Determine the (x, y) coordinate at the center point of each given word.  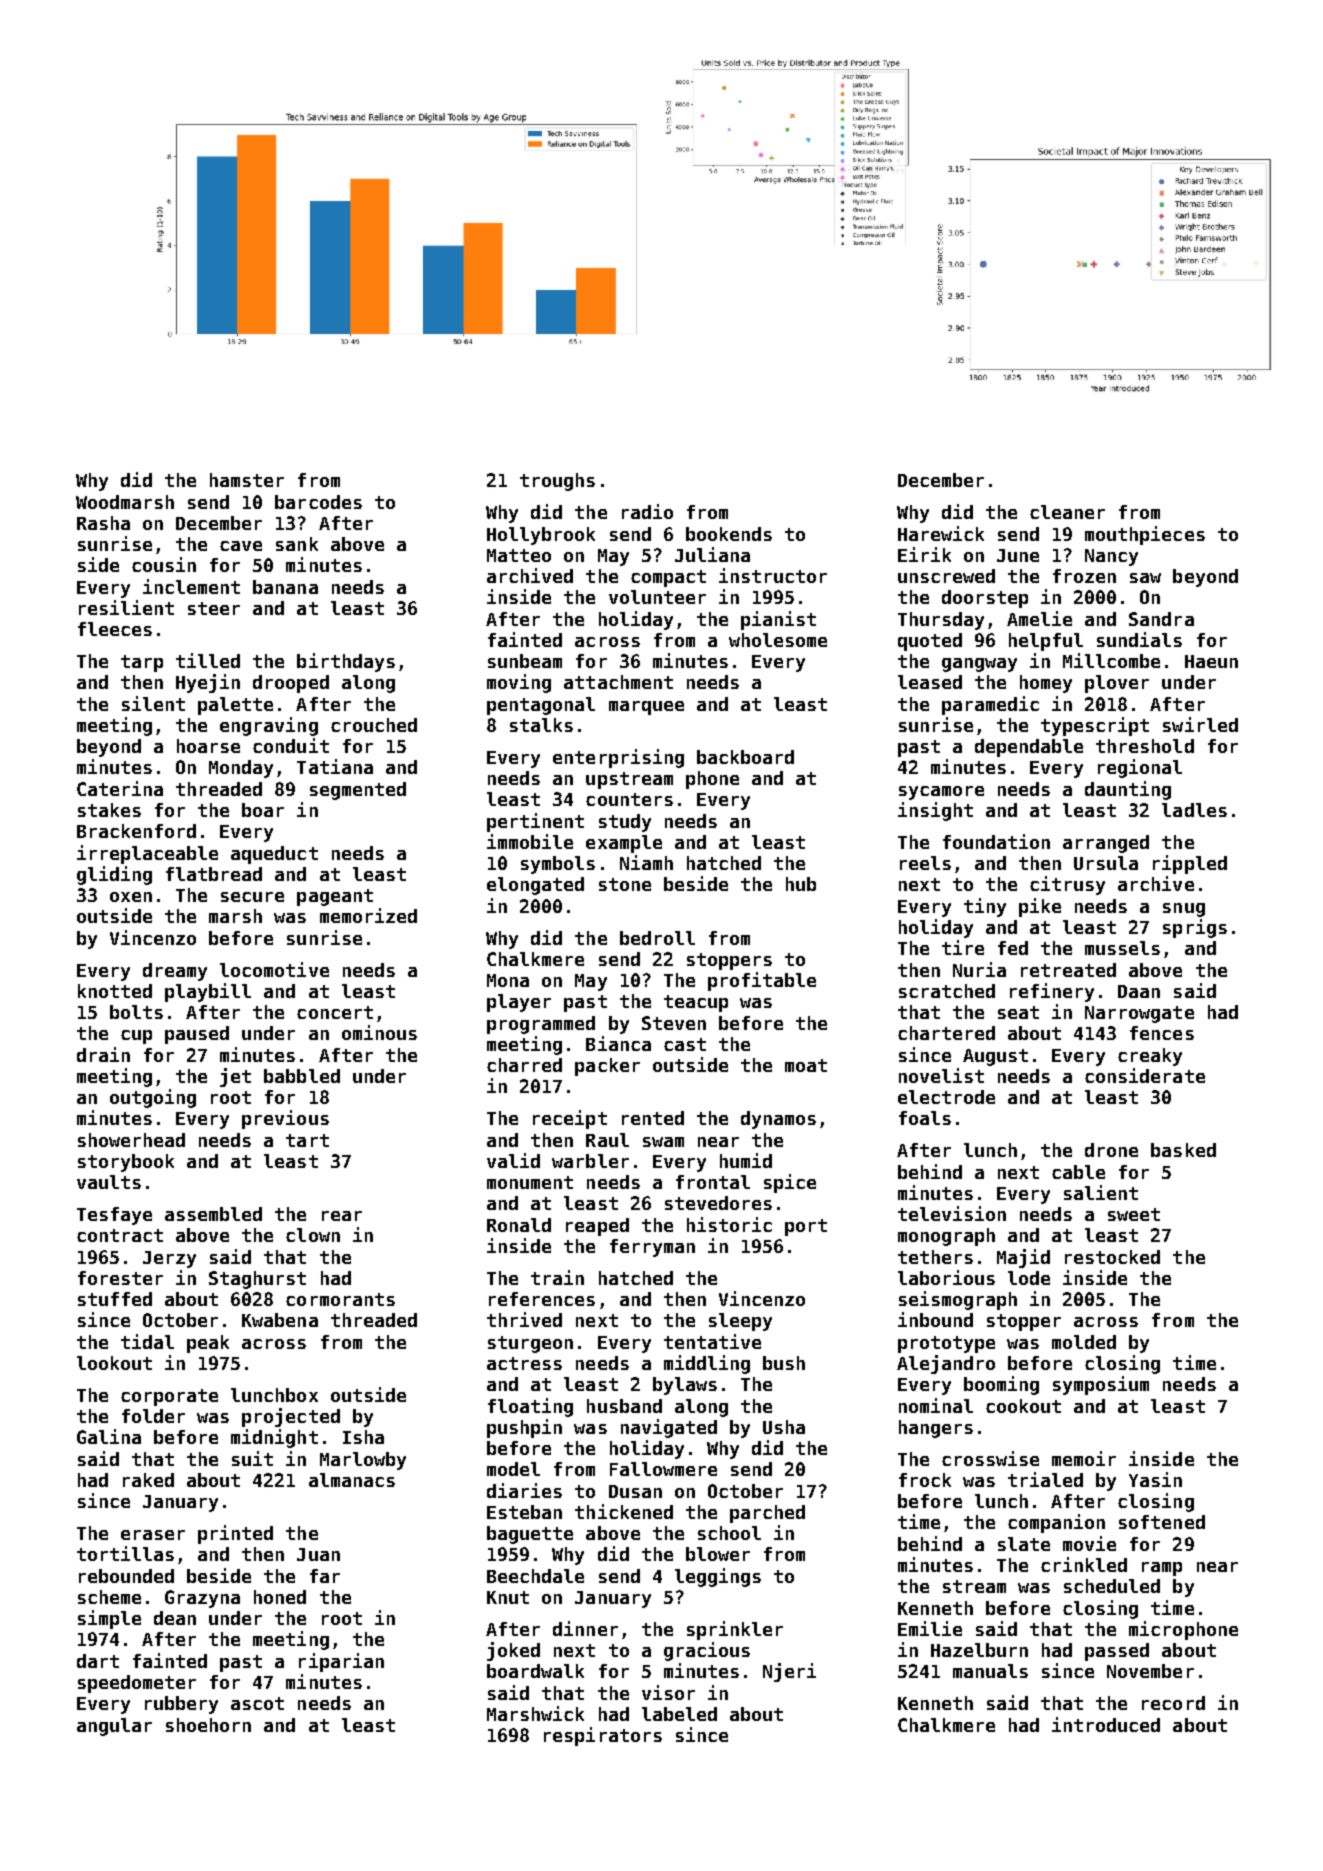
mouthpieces (1145, 535)
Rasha (103, 523)
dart (98, 1661)
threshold (1145, 746)
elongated (535, 886)
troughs (557, 482)
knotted (115, 991)
